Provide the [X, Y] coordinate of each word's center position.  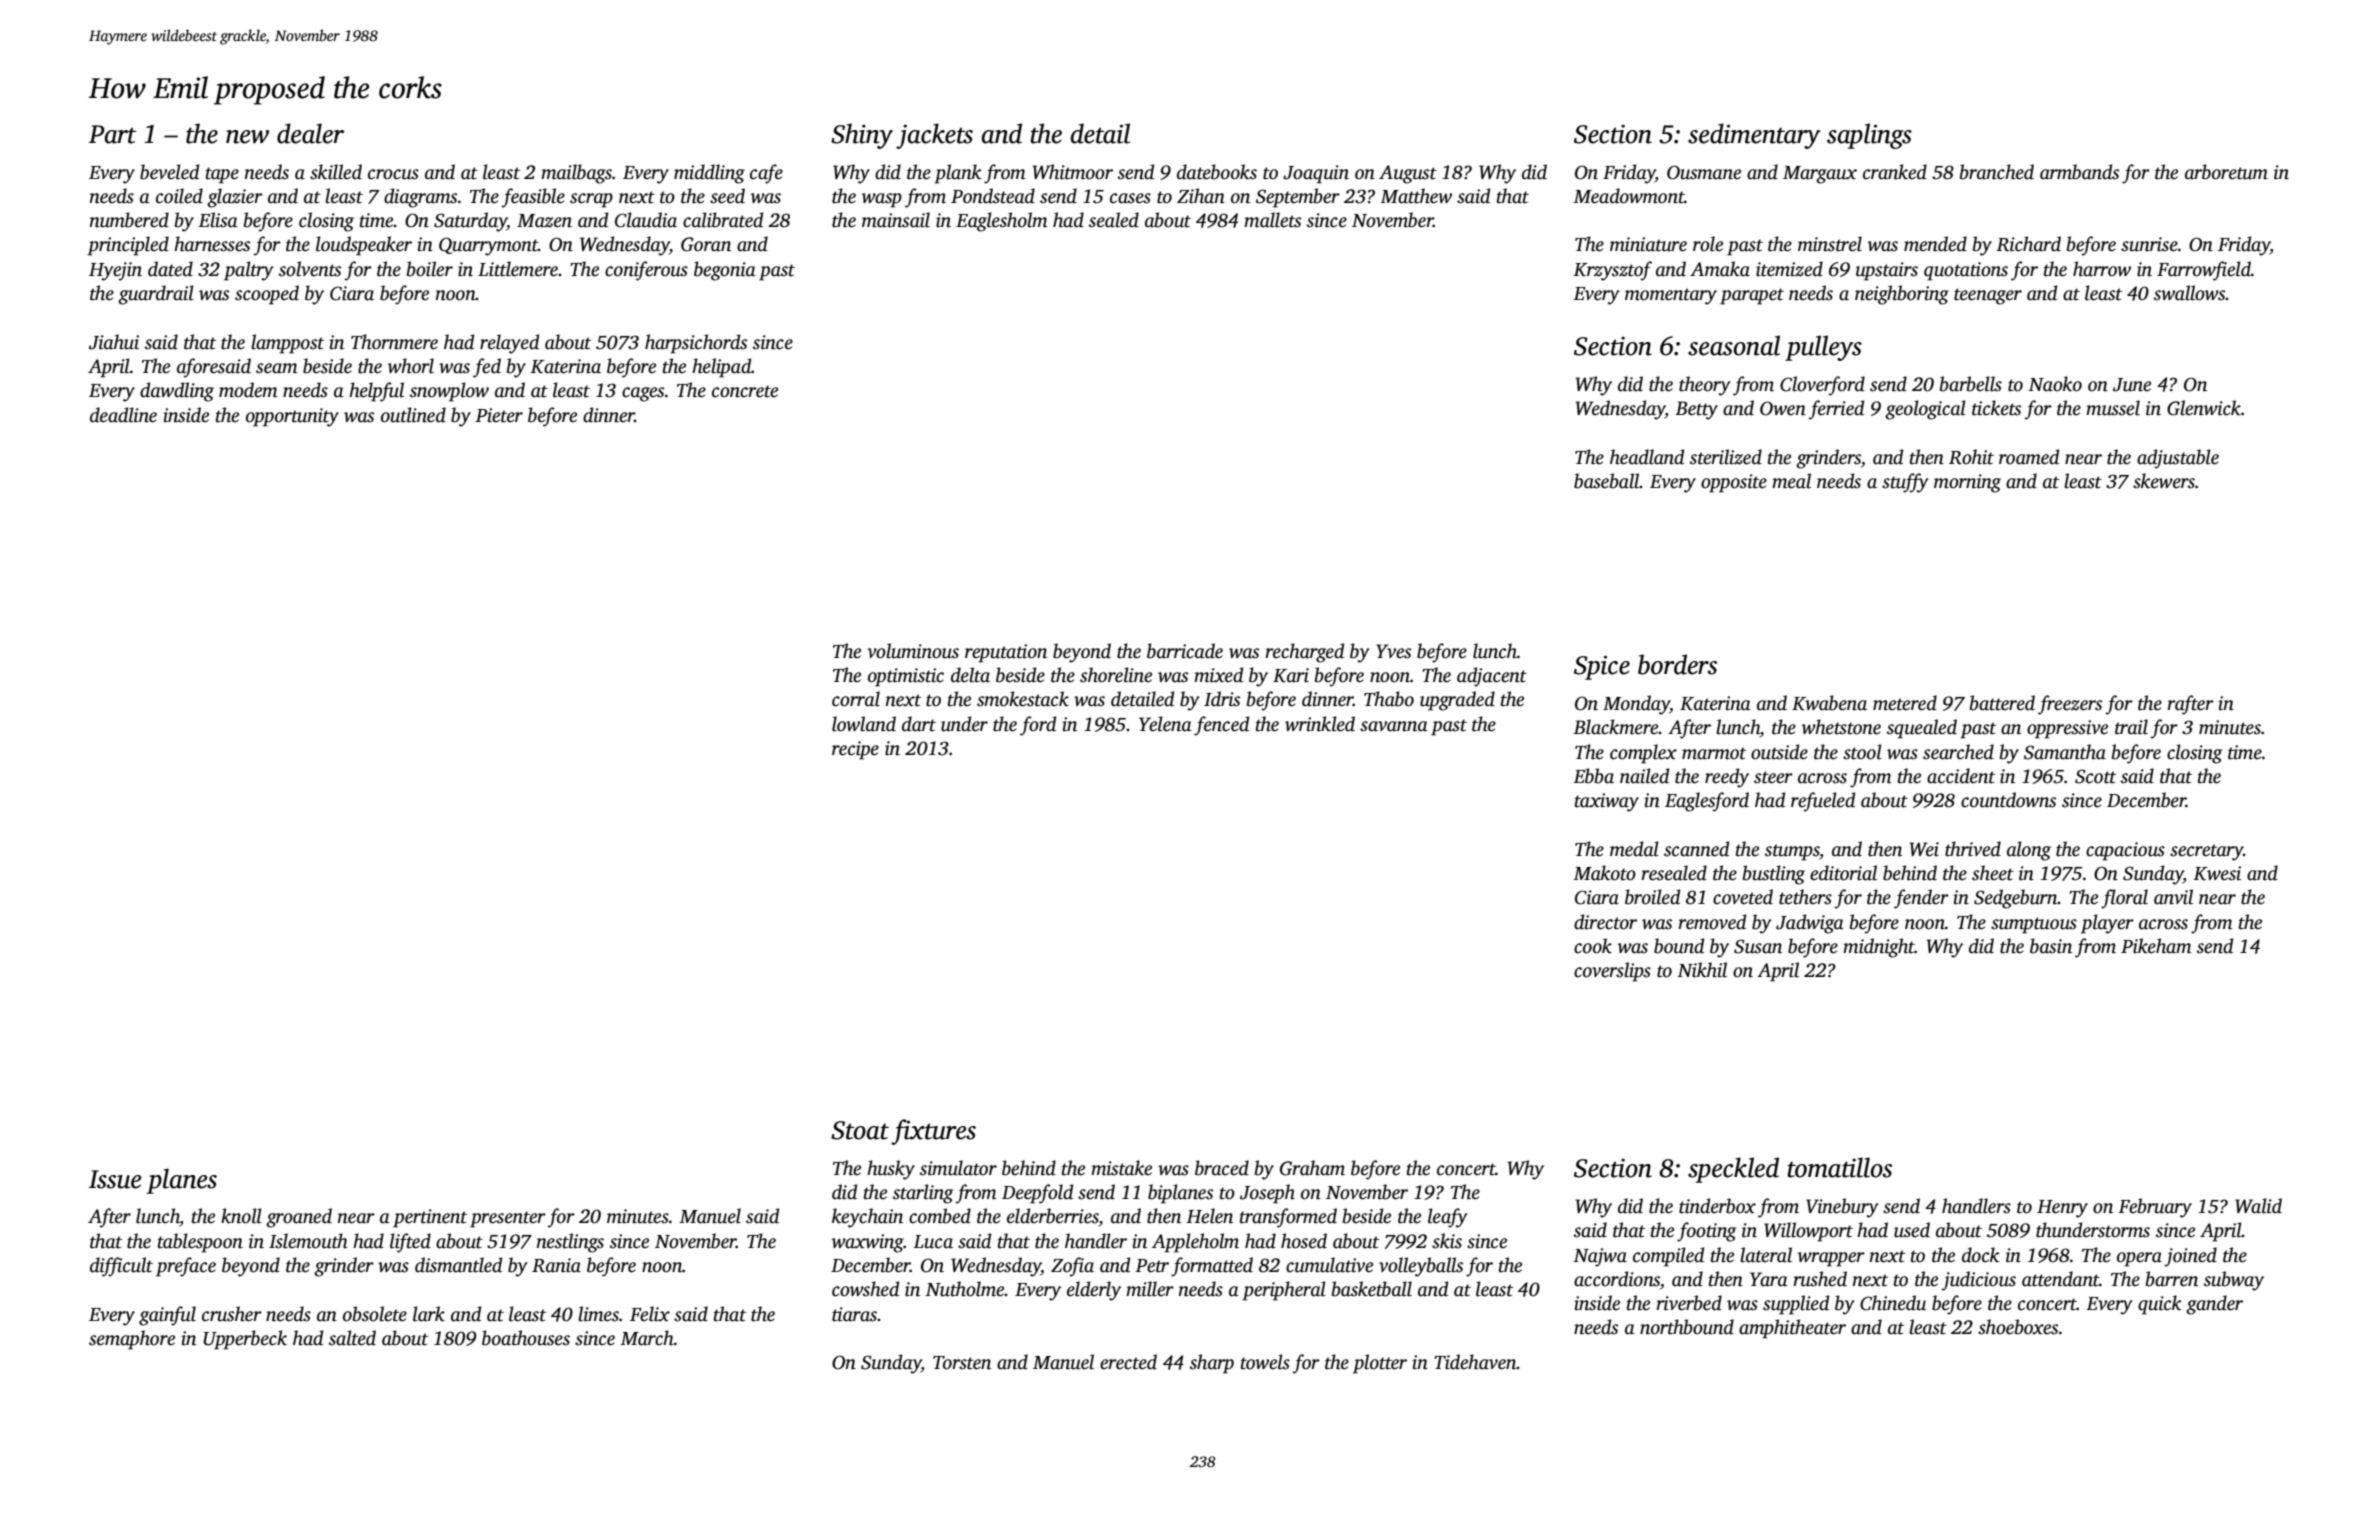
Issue [115, 1179]
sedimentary [1754, 136]
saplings [1869, 136]
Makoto [1604, 873]
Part [112, 134]
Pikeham [2156, 946]
